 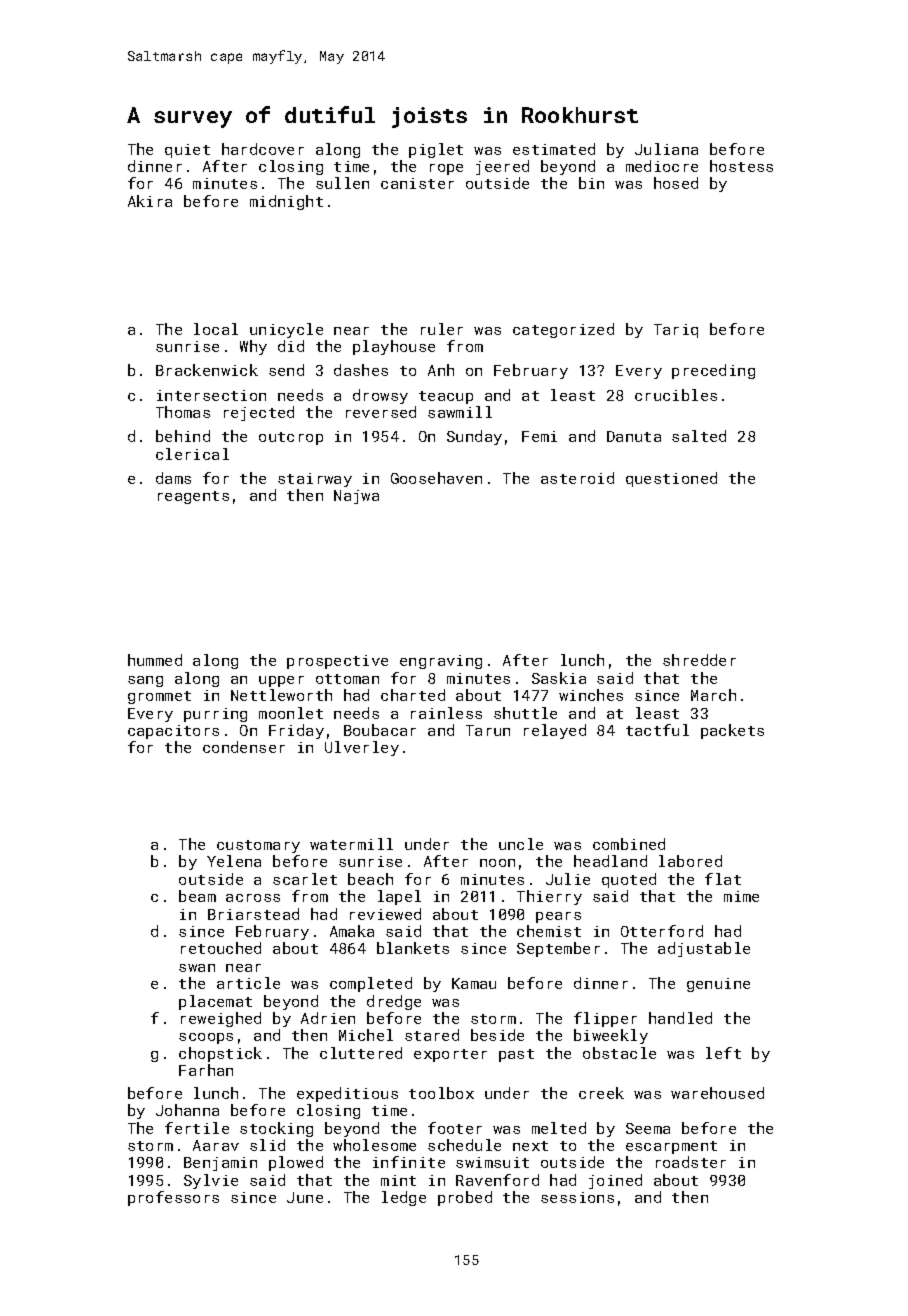 I want to click on Kamau, so click(x=474, y=983).
